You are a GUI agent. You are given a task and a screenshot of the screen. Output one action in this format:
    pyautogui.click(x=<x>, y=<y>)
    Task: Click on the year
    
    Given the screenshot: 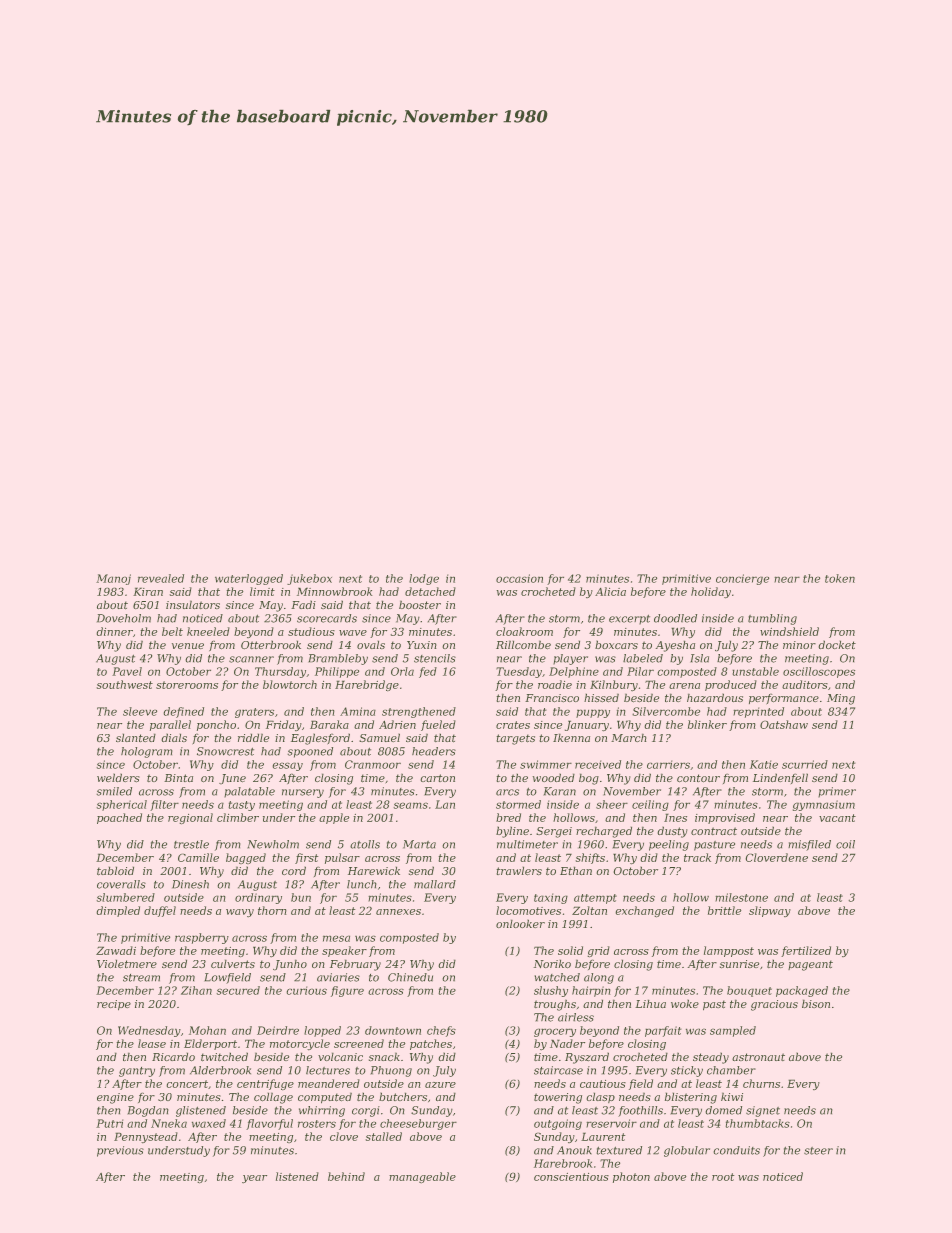 What is the action you would take?
    pyautogui.click(x=254, y=1179)
